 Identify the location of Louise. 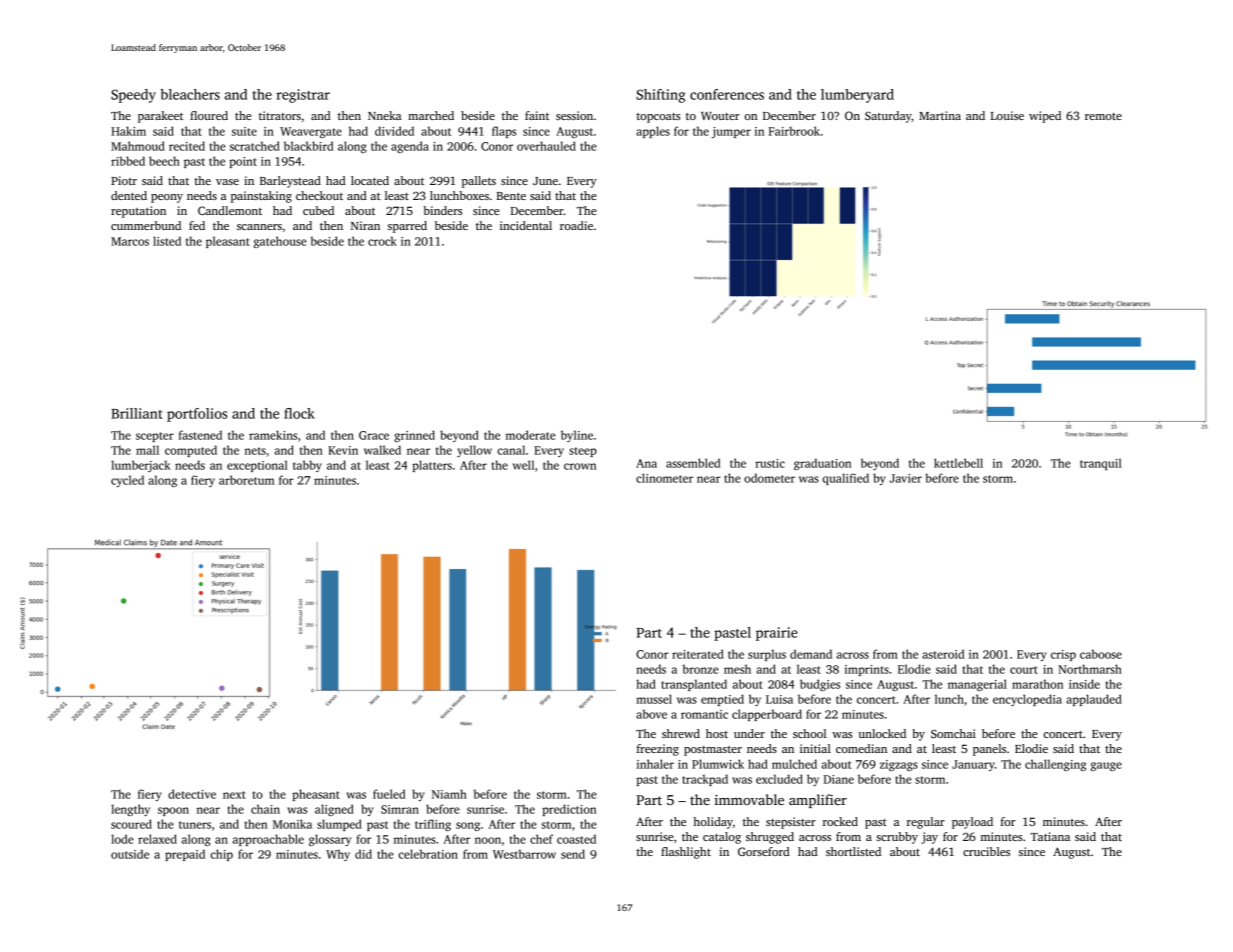
(1007, 115).
